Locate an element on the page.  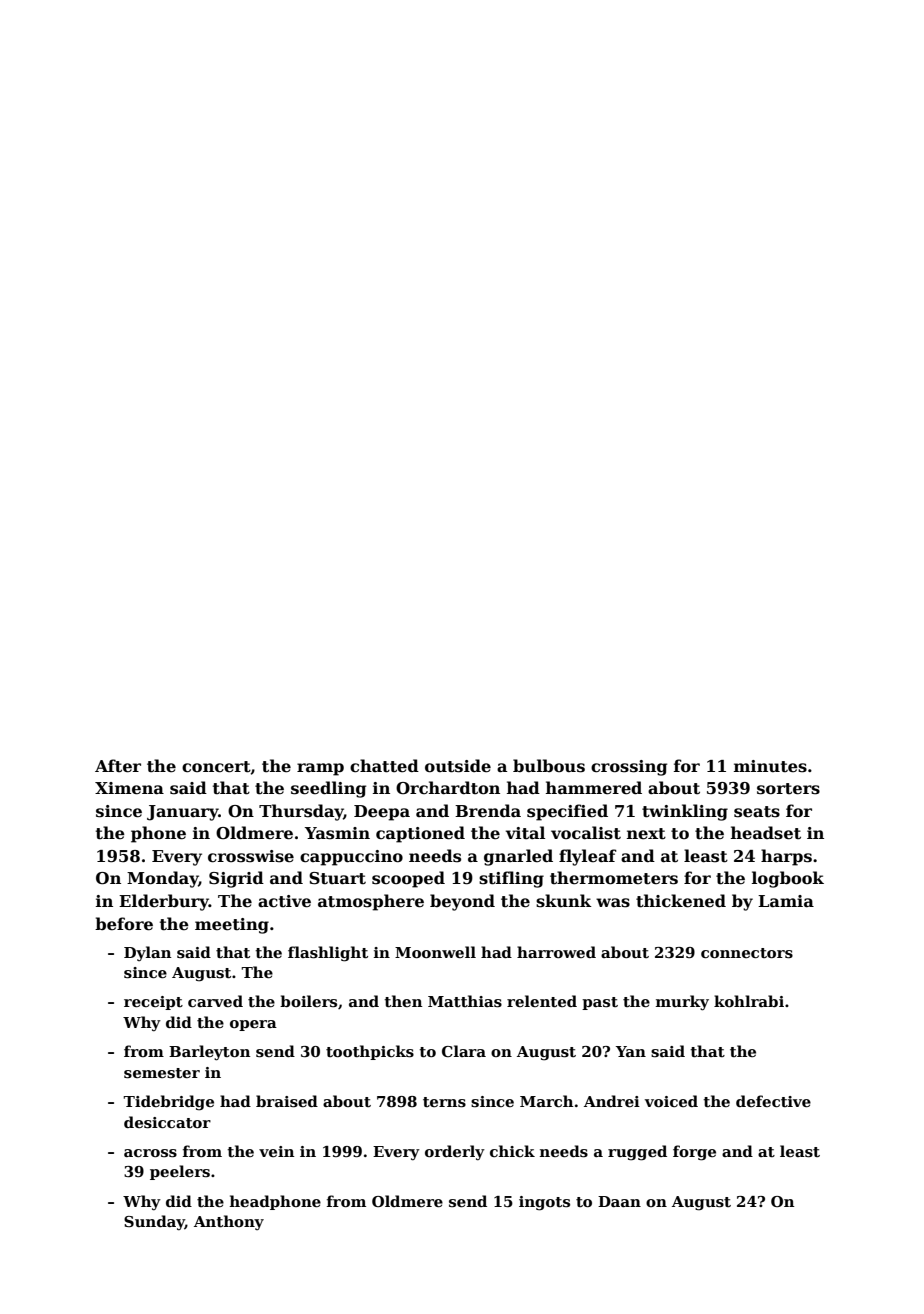
Barleyton is located at coordinates (209, 1053).
